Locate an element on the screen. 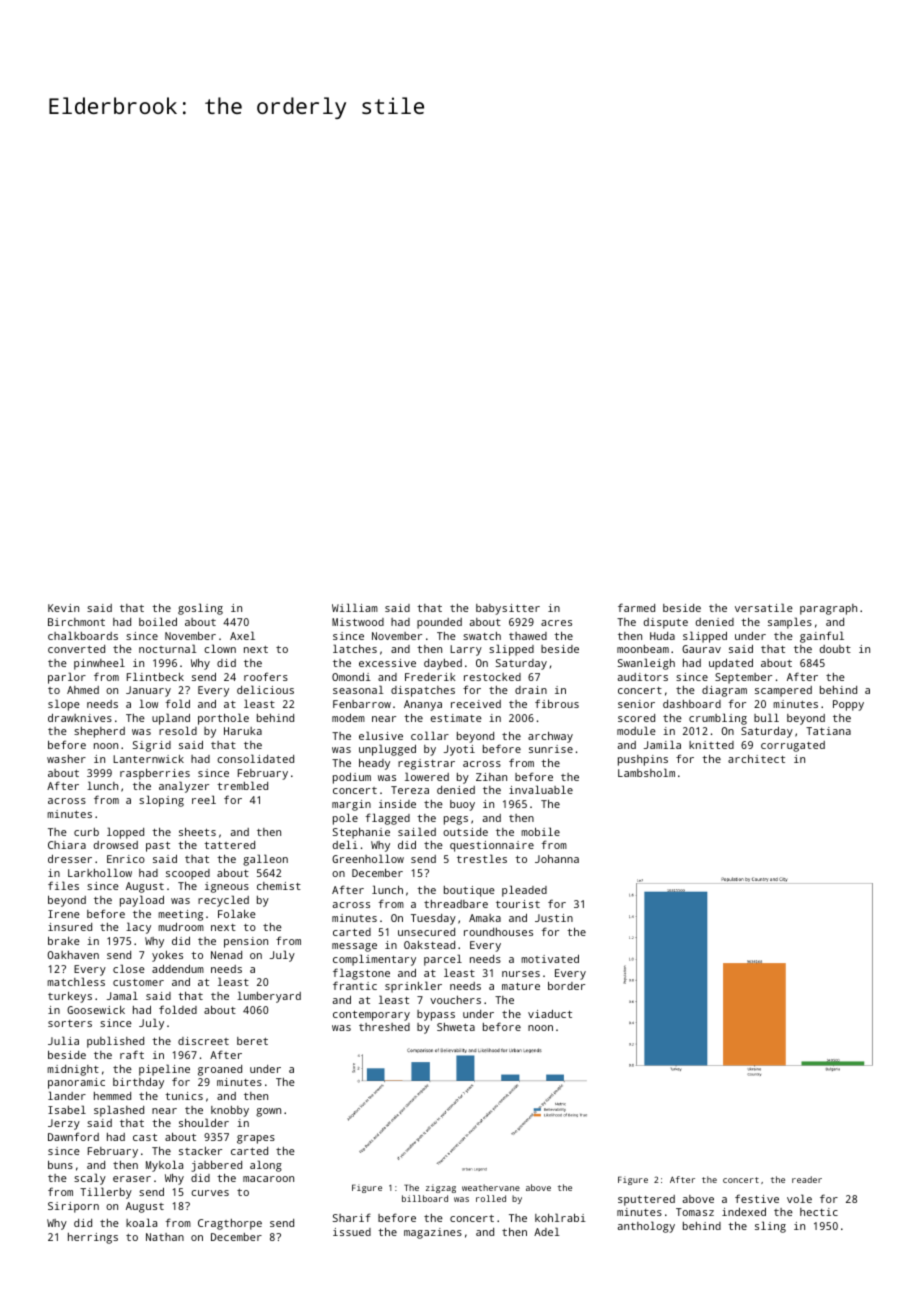  jabbered is located at coordinates (217, 1166).
